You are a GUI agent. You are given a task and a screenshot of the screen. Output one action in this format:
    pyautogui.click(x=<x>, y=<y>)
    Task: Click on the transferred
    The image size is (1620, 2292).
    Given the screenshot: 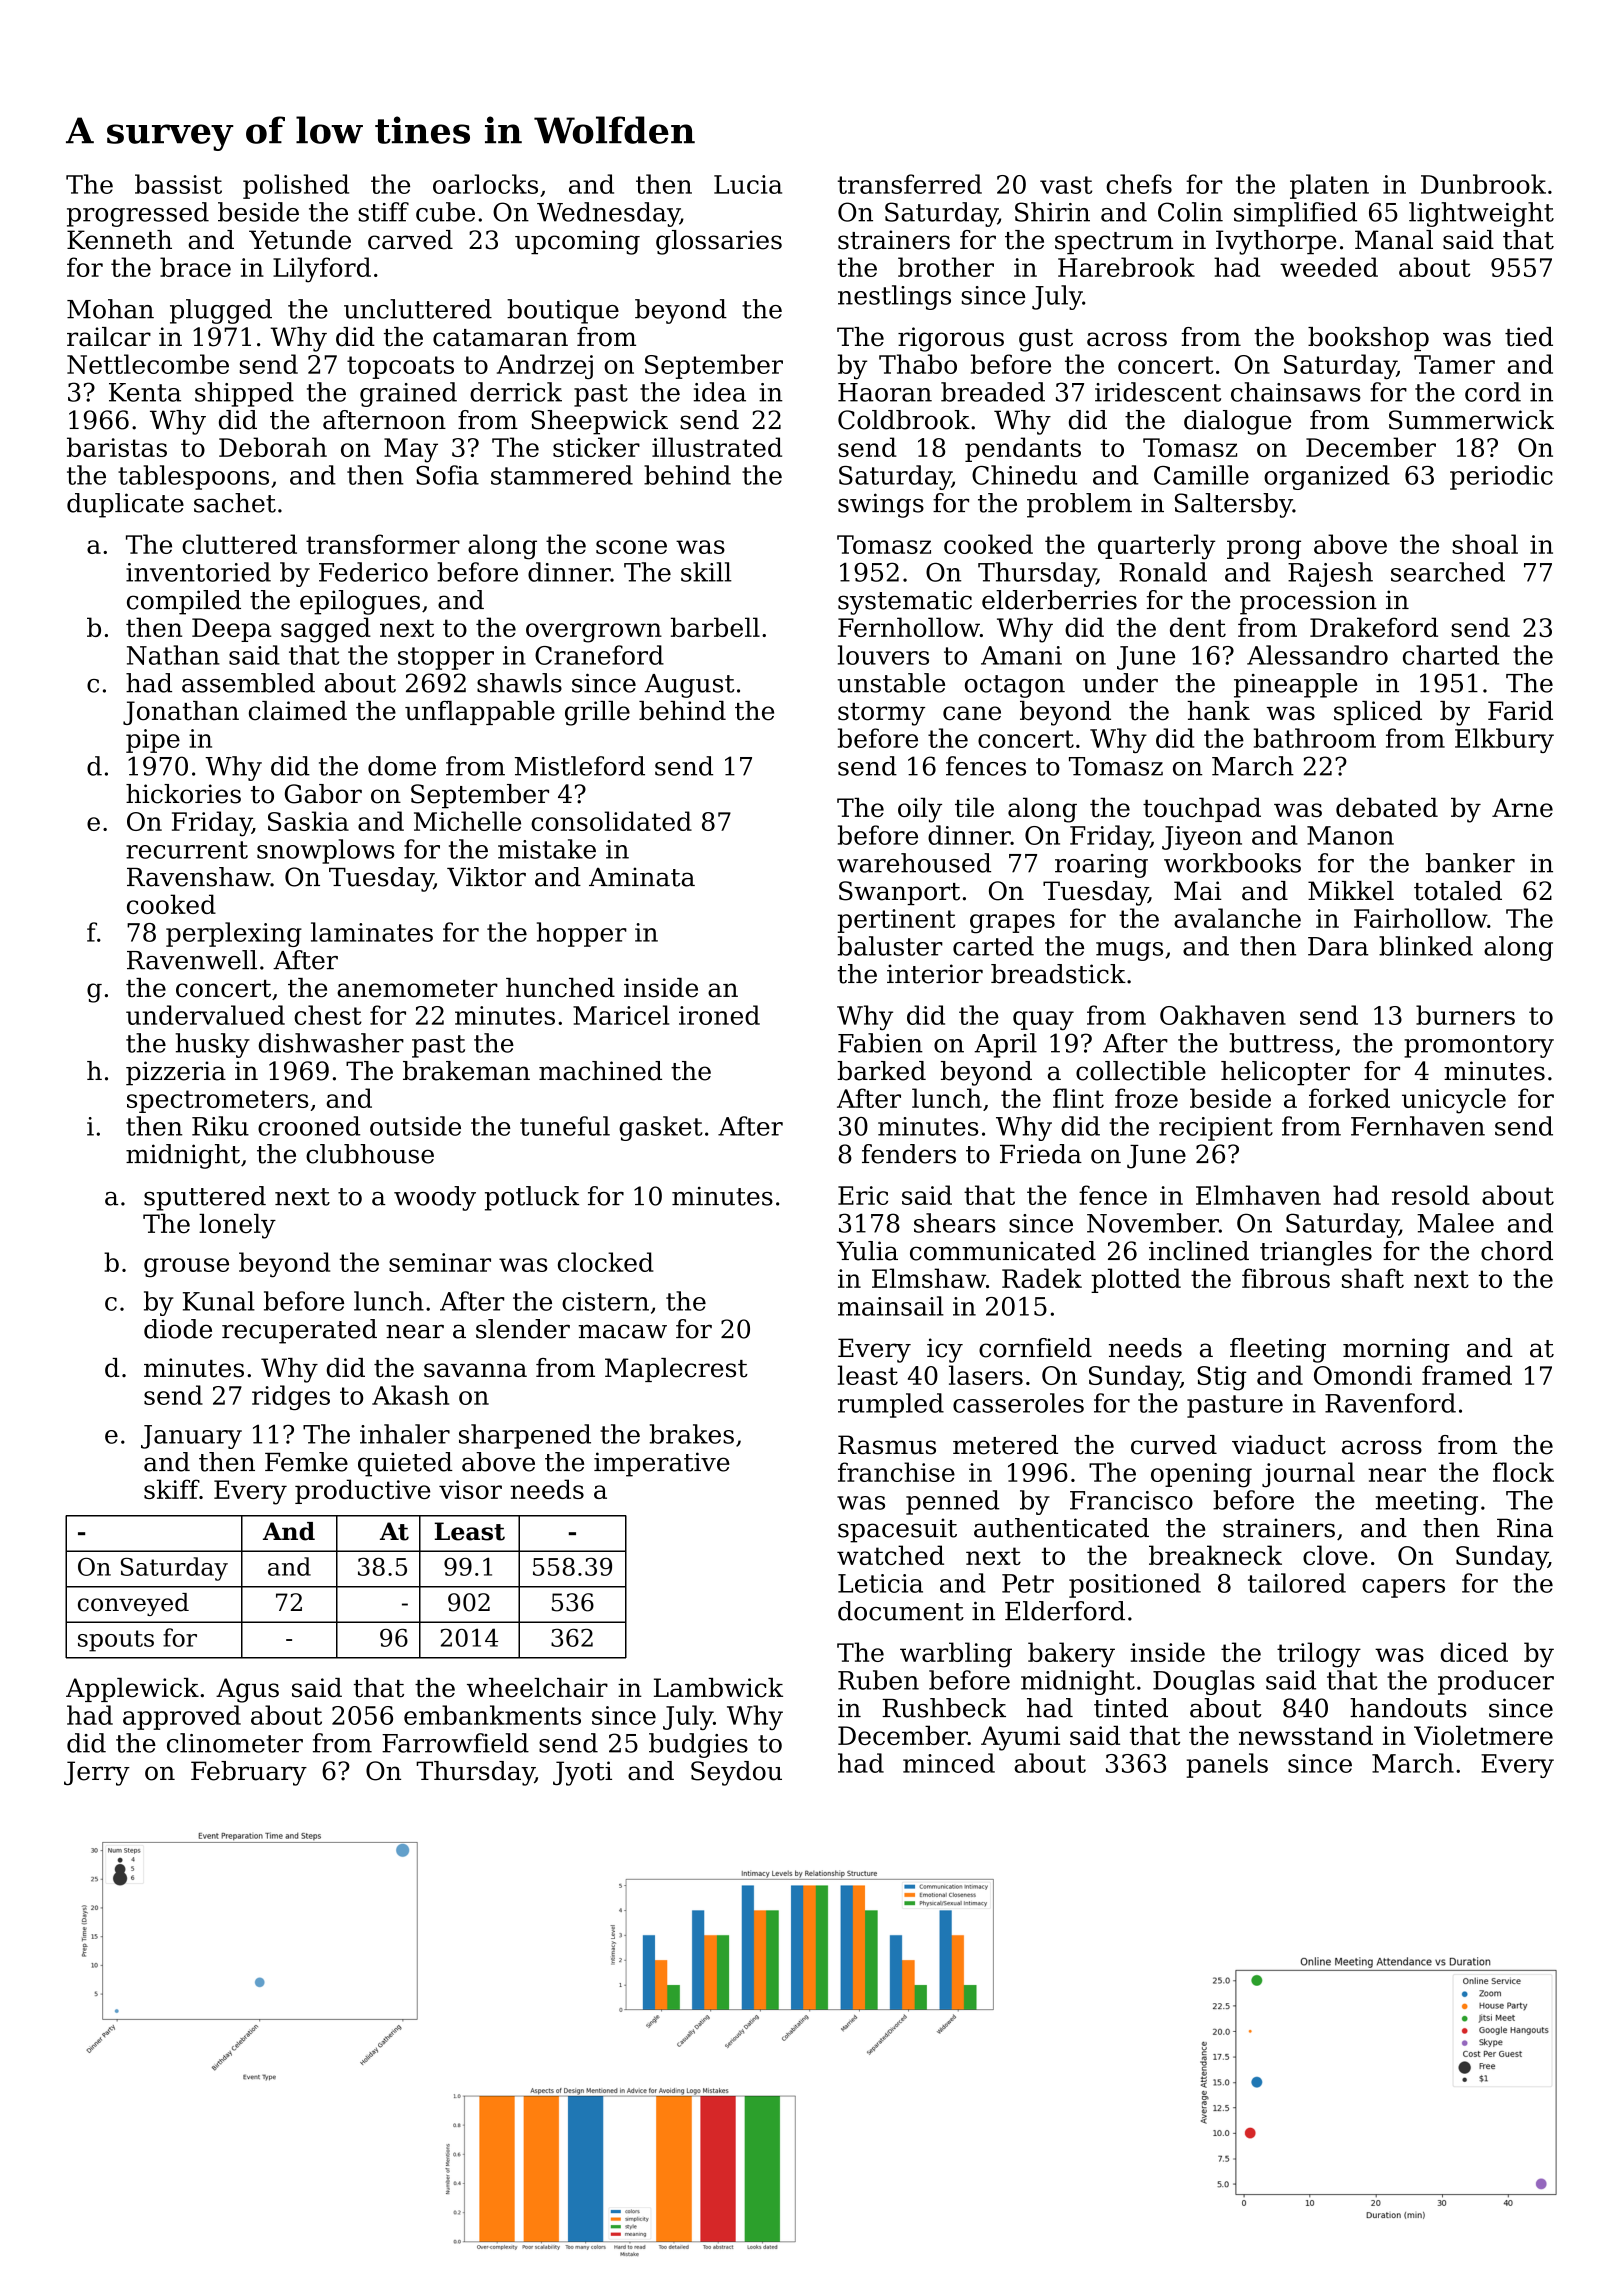 What is the action you would take?
    pyautogui.click(x=910, y=184)
